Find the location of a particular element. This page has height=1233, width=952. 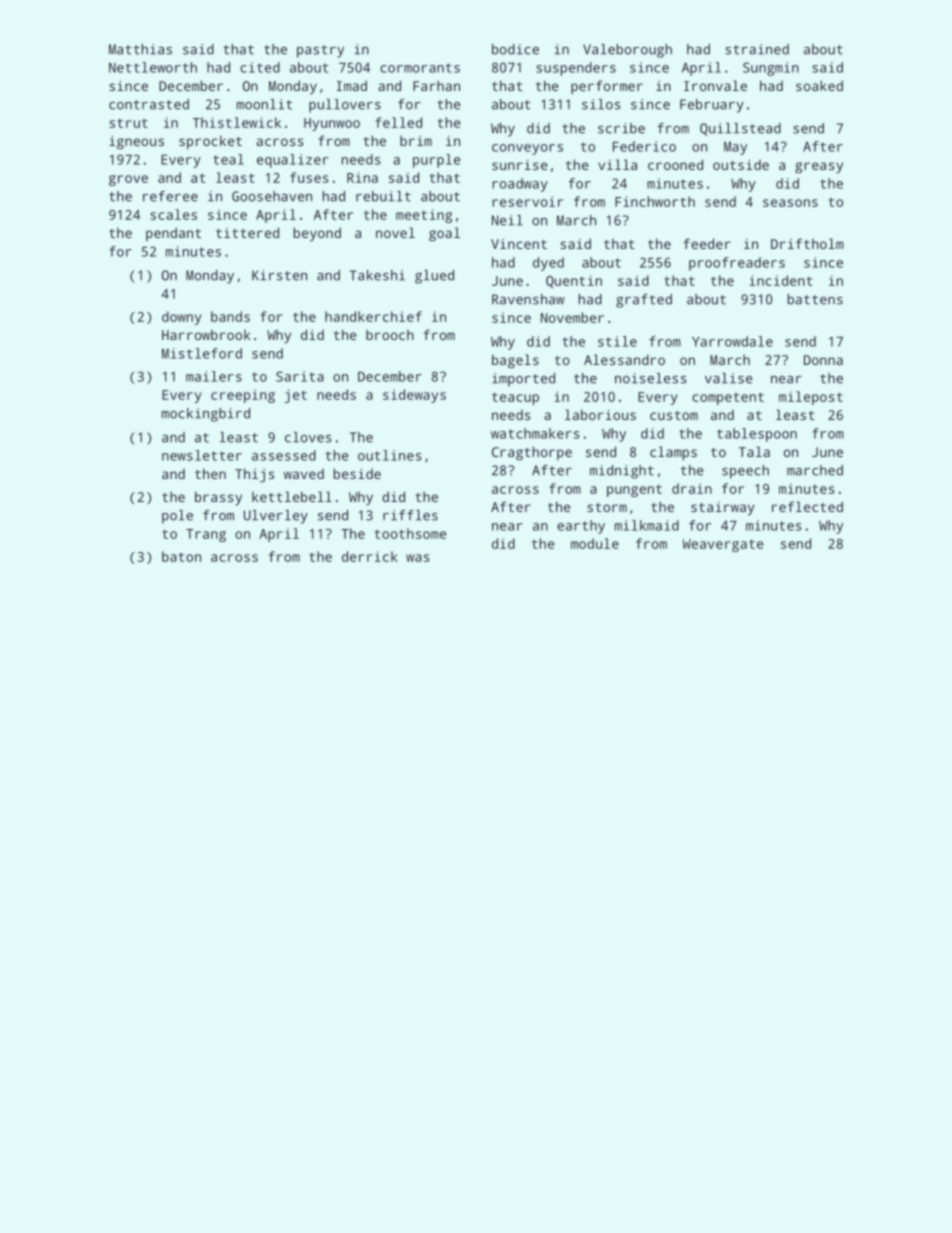

downy is located at coordinates (182, 318).
